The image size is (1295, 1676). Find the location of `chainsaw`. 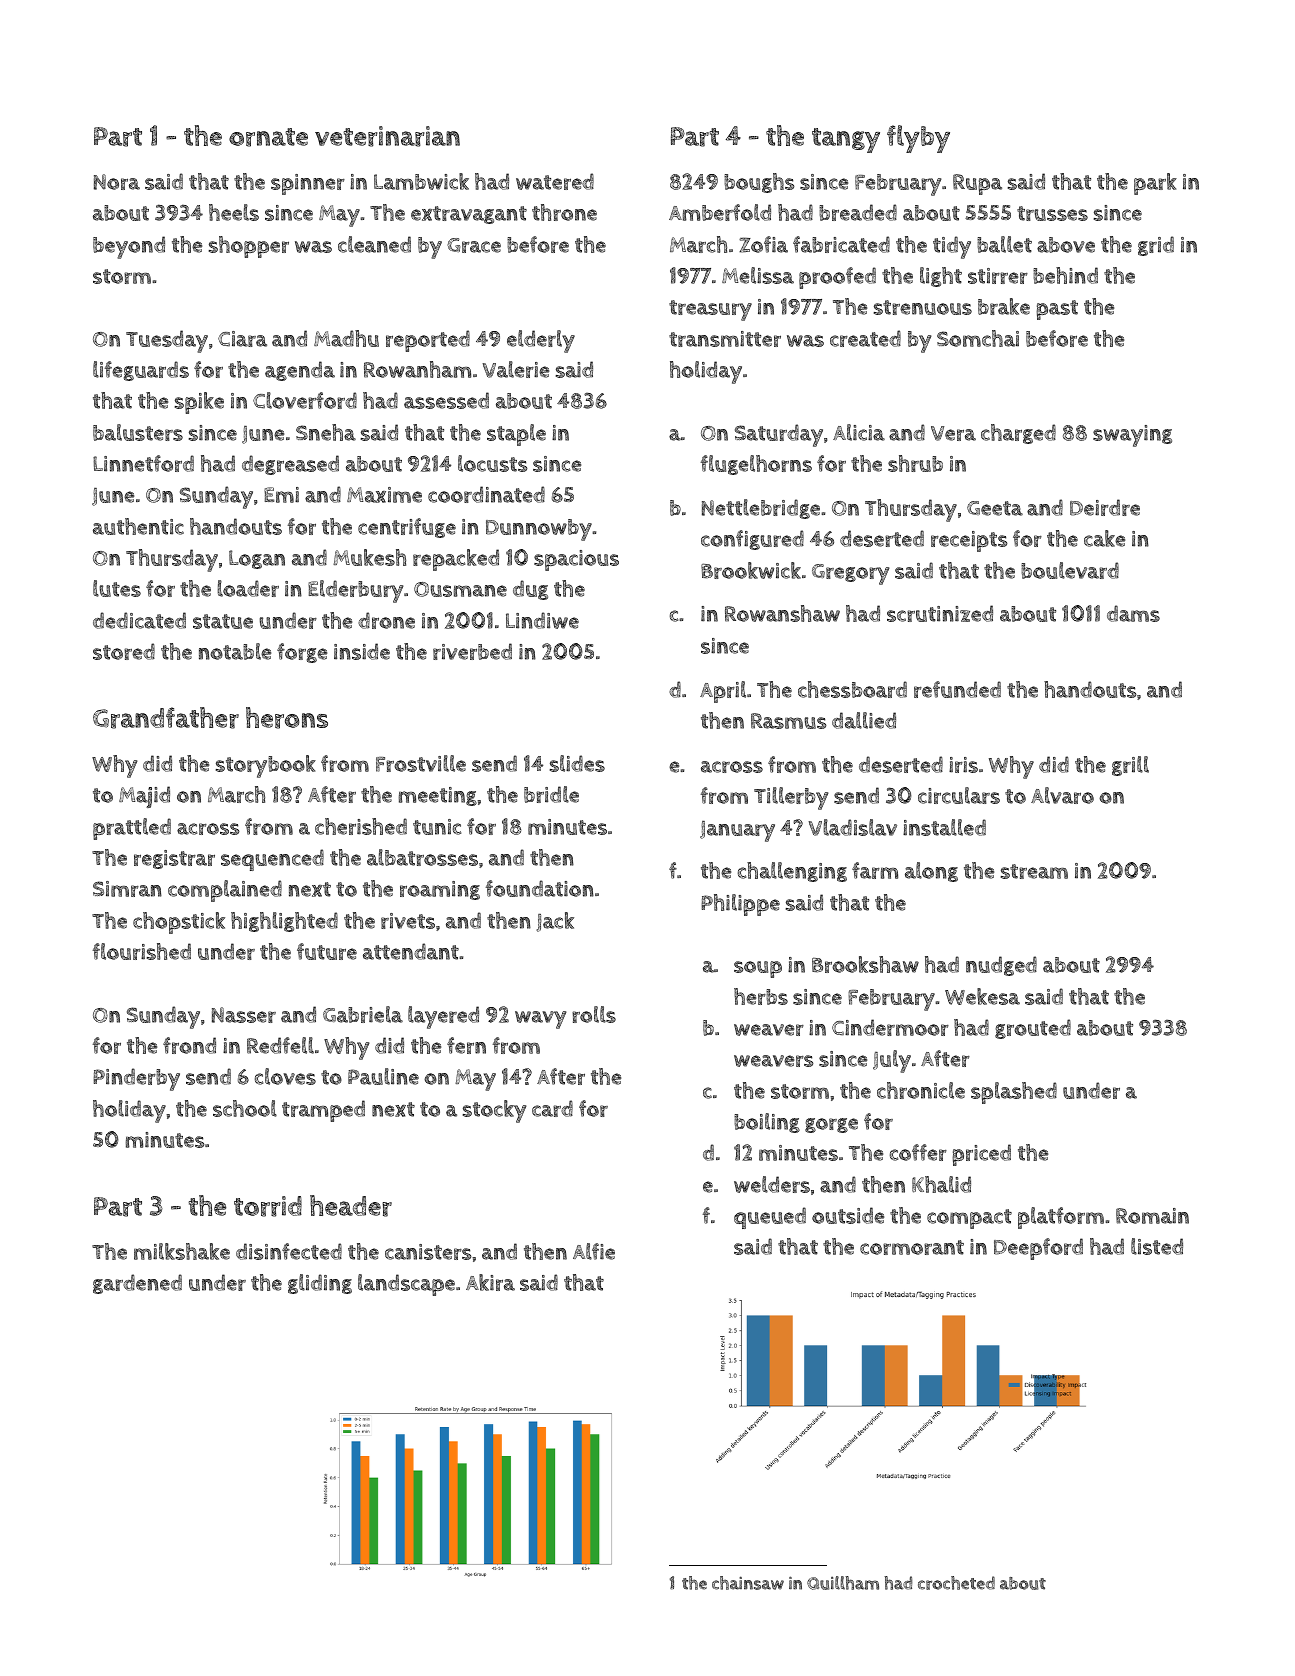

chainsaw is located at coordinates (748, 1583).
